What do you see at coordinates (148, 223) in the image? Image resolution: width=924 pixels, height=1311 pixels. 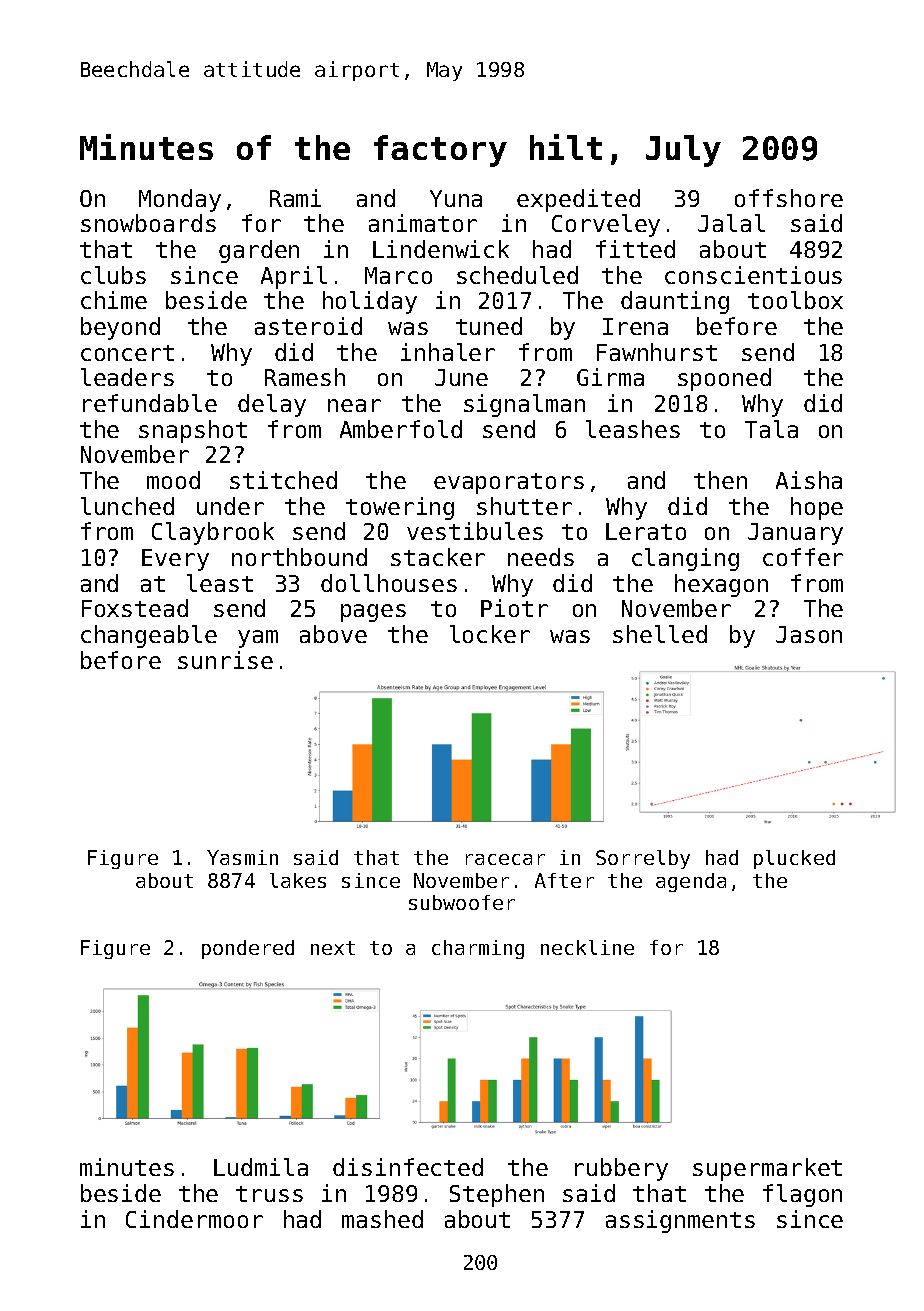 I see `snowboards` at bounding box center [148, 223].
